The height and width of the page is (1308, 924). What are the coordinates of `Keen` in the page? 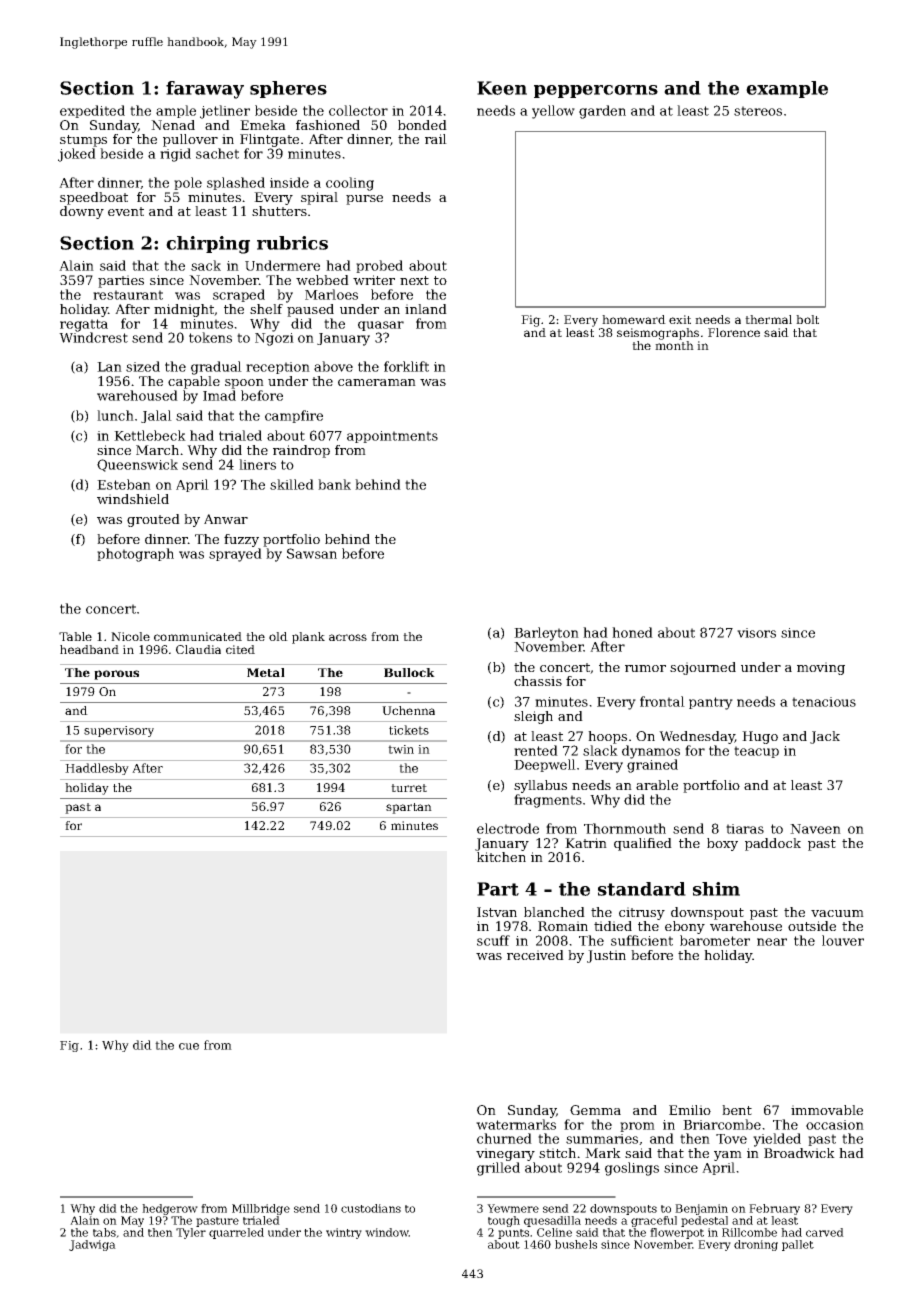 It's located at (502, 88).
